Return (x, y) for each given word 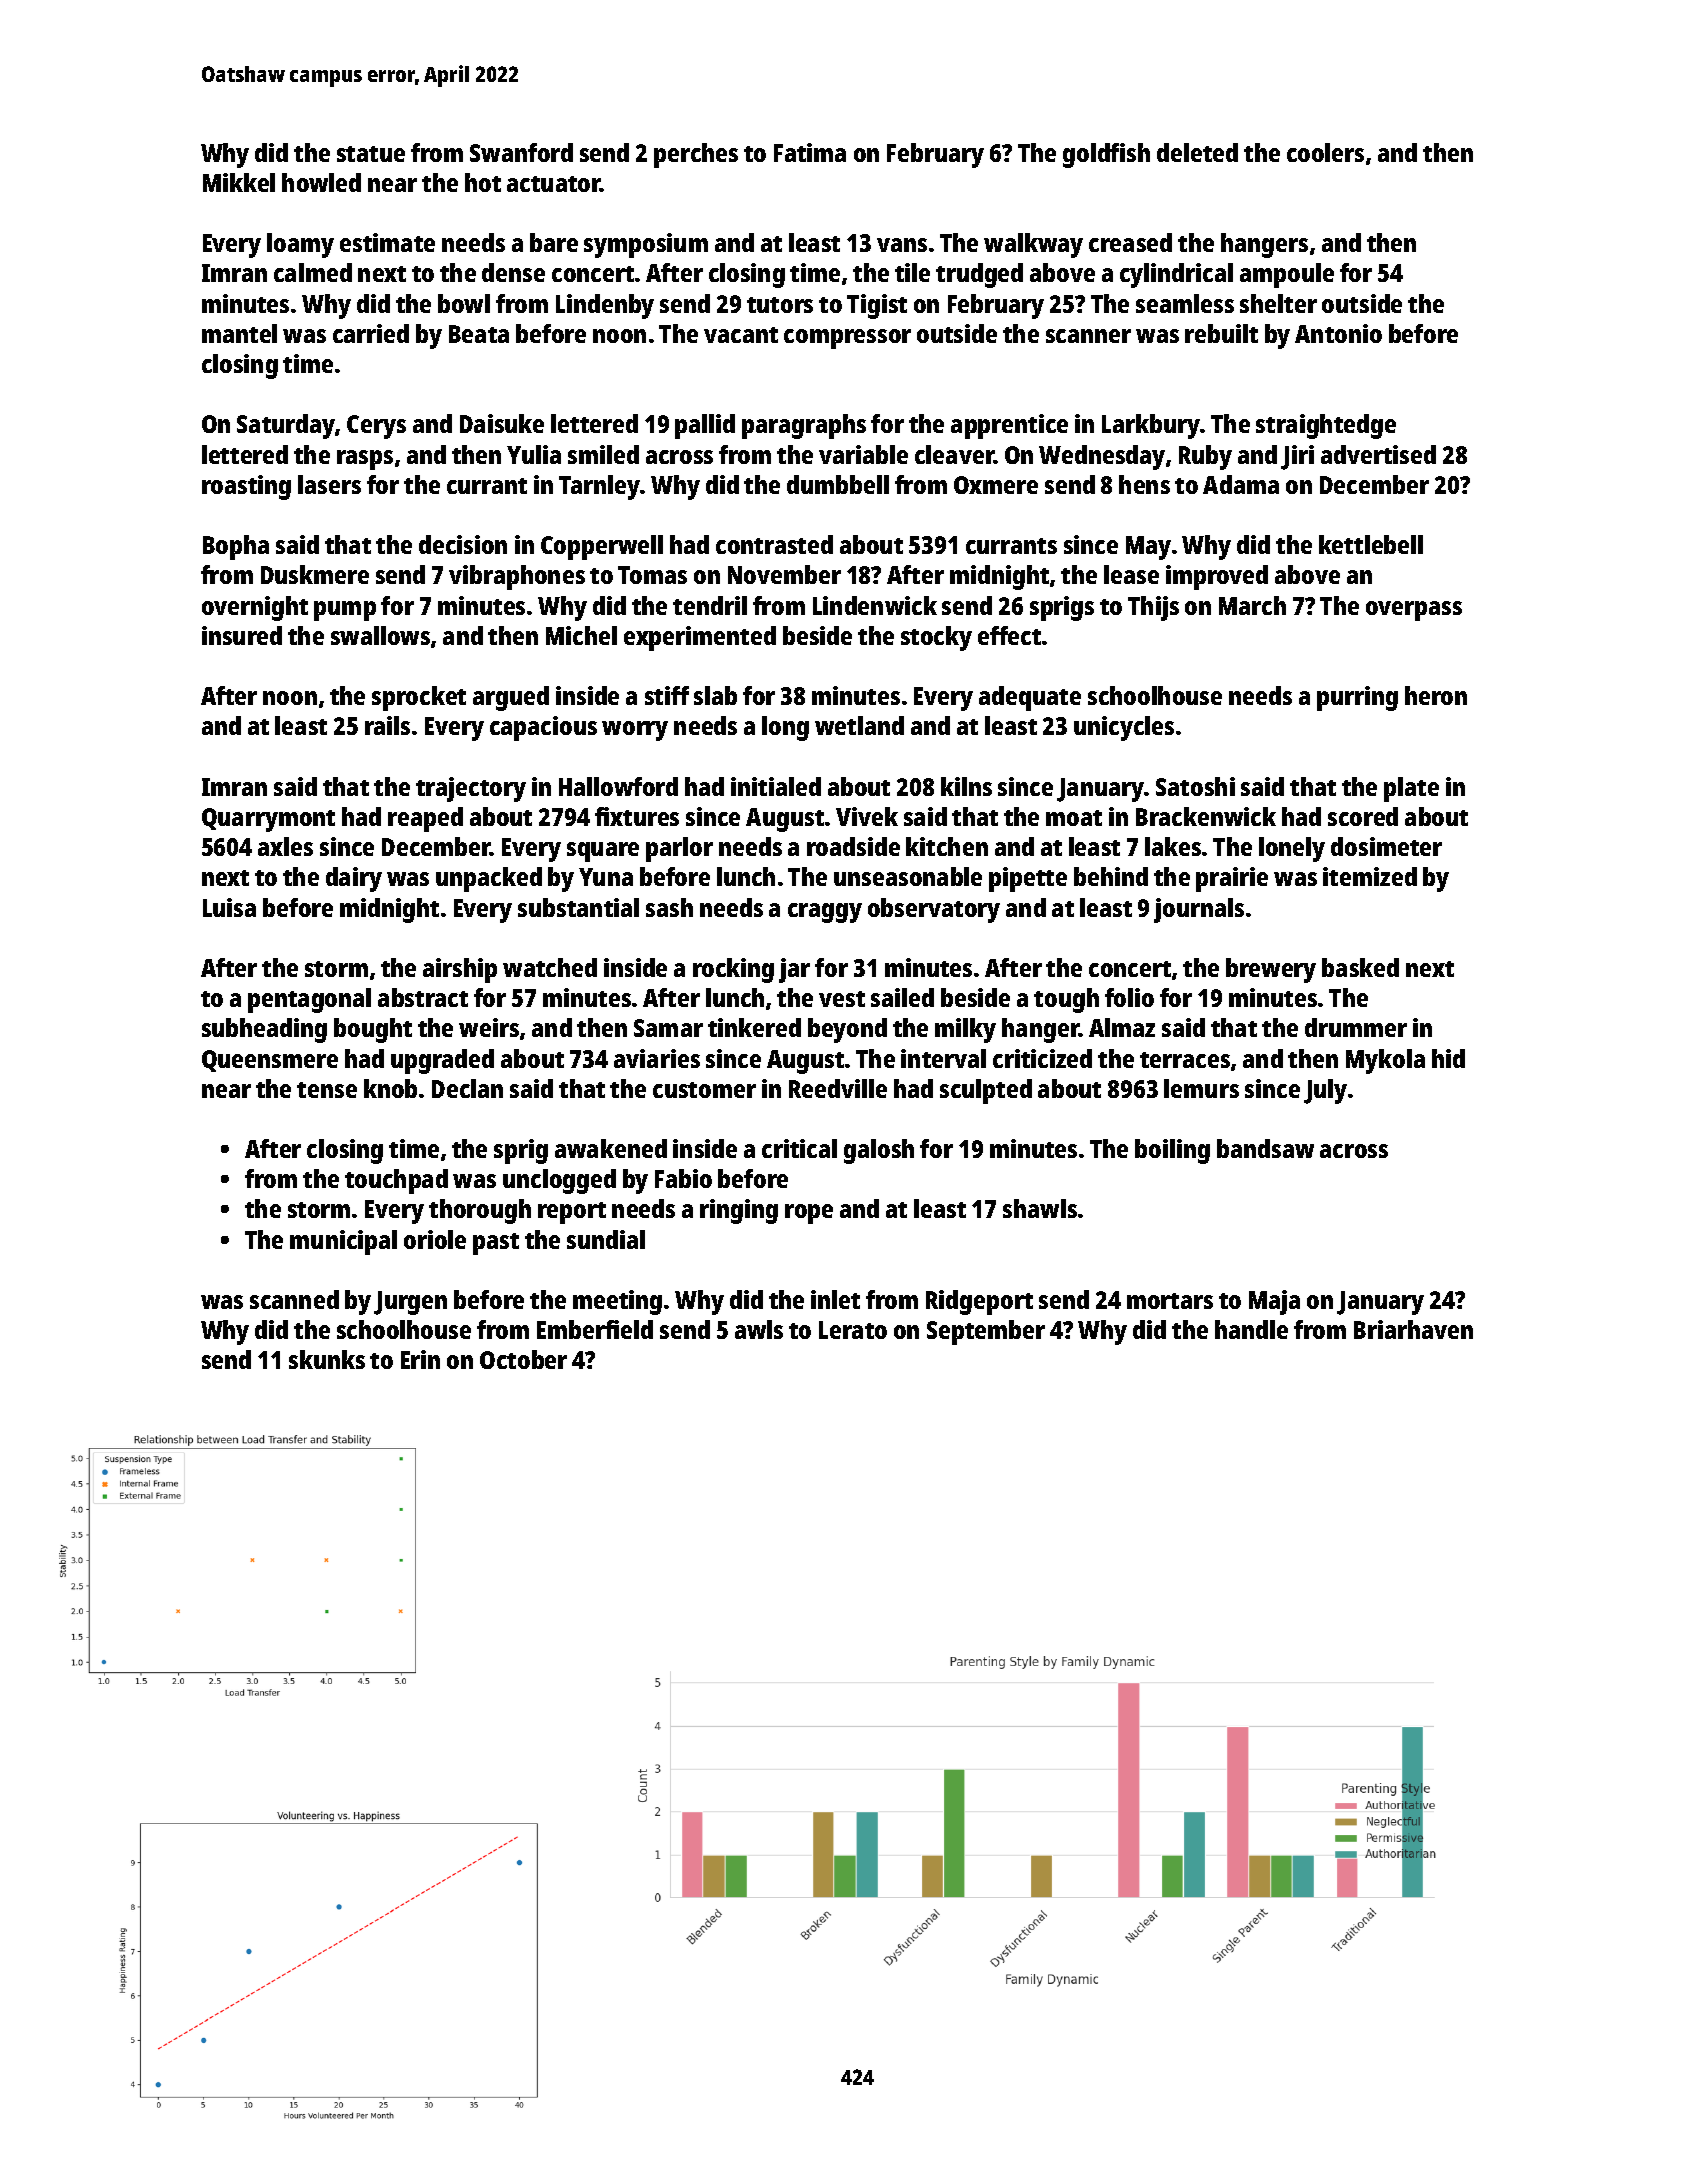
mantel (239, 333)
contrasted (774, 544)
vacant (741, 335)
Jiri (1297, 457)
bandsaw (1265, 1148)
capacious (543, 728)
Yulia (534, 454)
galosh (879, 1151)
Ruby (1205, 457)
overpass (1414, 611)
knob (390, 1088)
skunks (327, 1359)
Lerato (853, 1330)
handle (1251, 1329)
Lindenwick (875, 605)
